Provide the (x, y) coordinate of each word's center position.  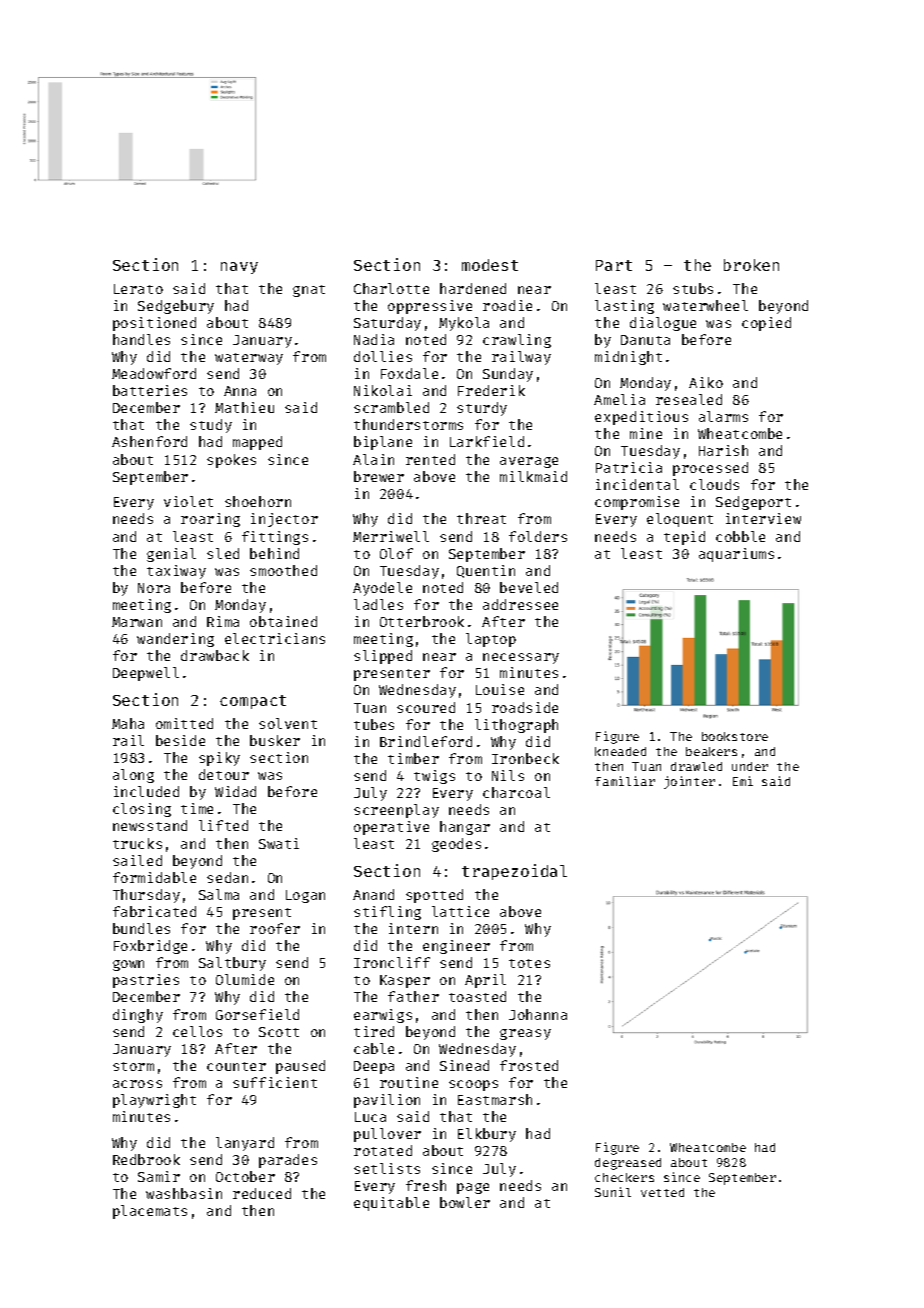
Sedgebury (176, 307)
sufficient (275, 1082)
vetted (662, 1192)
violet (188, 501)
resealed (689, 399)
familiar (625, 781)
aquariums (736, 555)
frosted (529, 1065)
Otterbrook (422, 621)
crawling (517, 341)
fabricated (154, 911)
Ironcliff (392, 962)
